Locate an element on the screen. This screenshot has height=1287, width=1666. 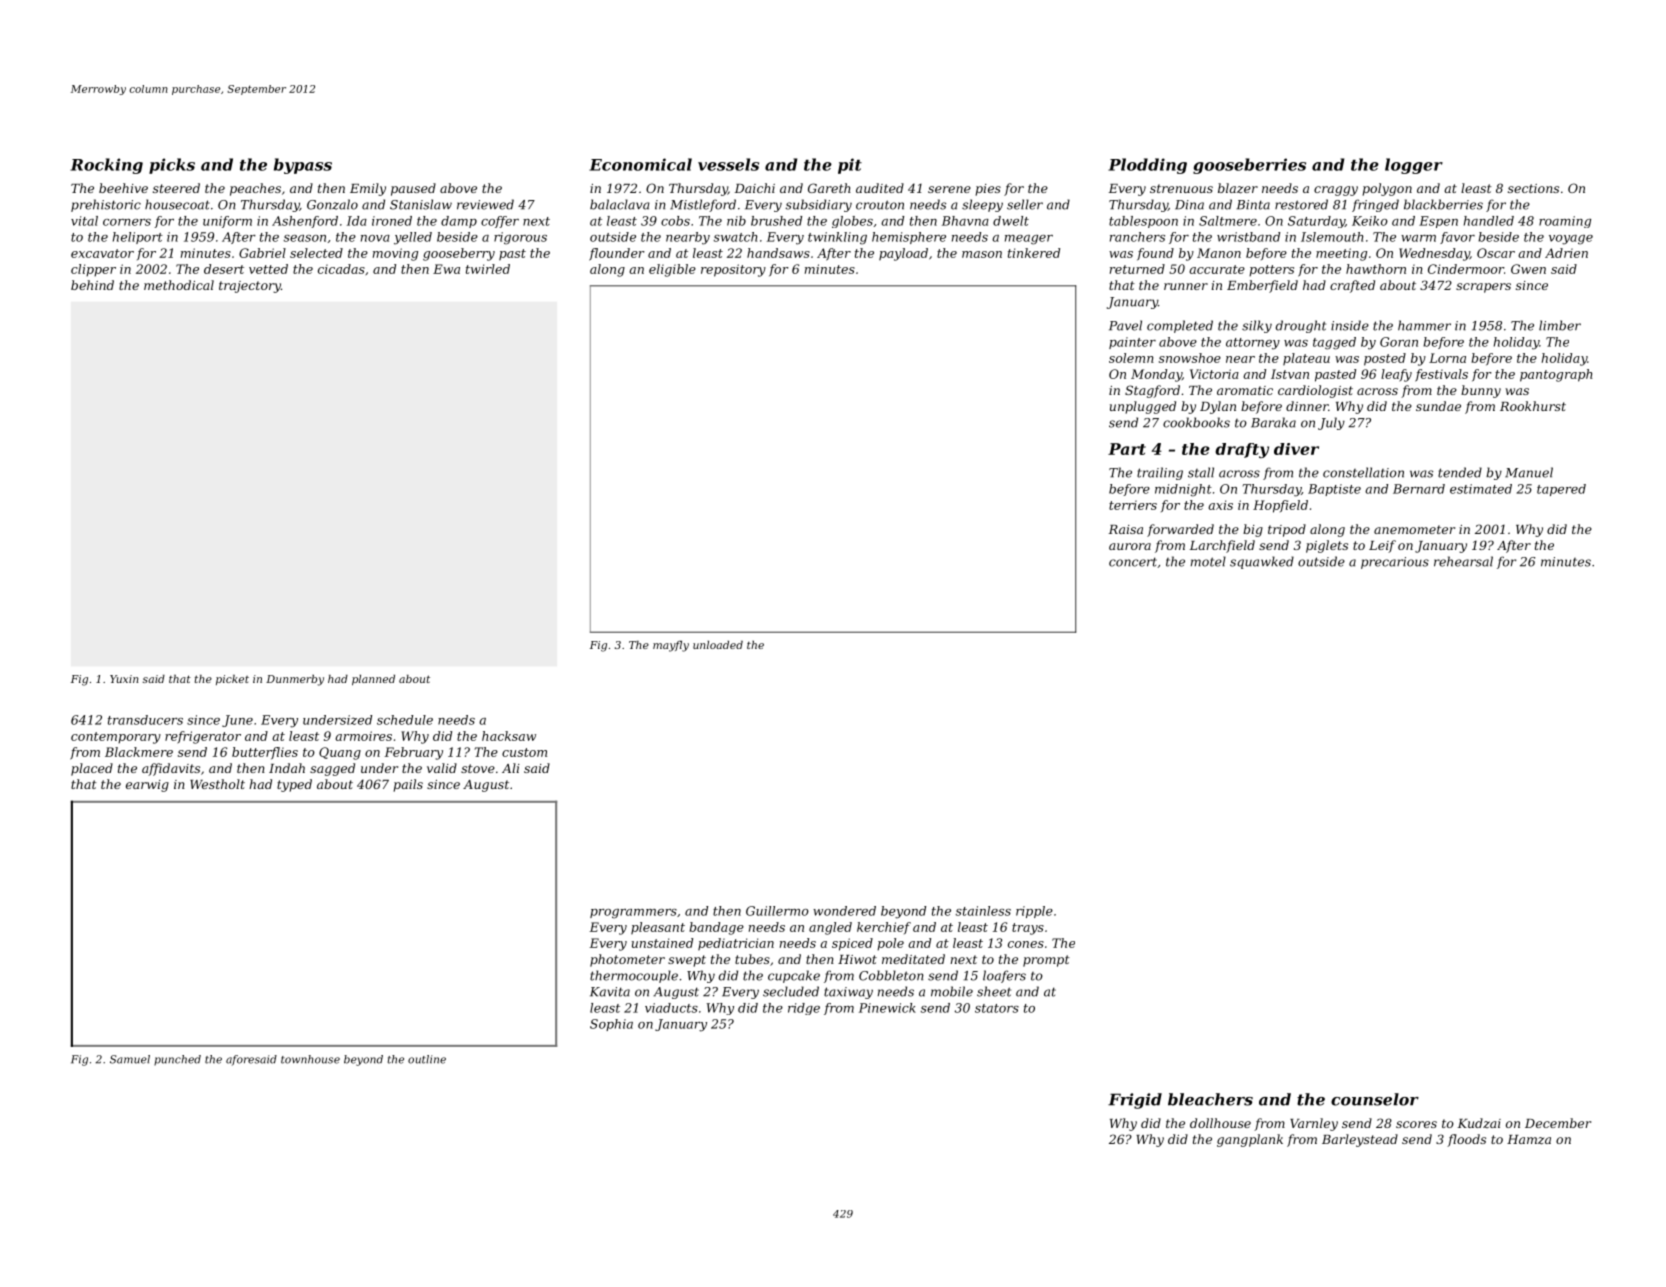
stators is located at coordinates (997, 1008).
